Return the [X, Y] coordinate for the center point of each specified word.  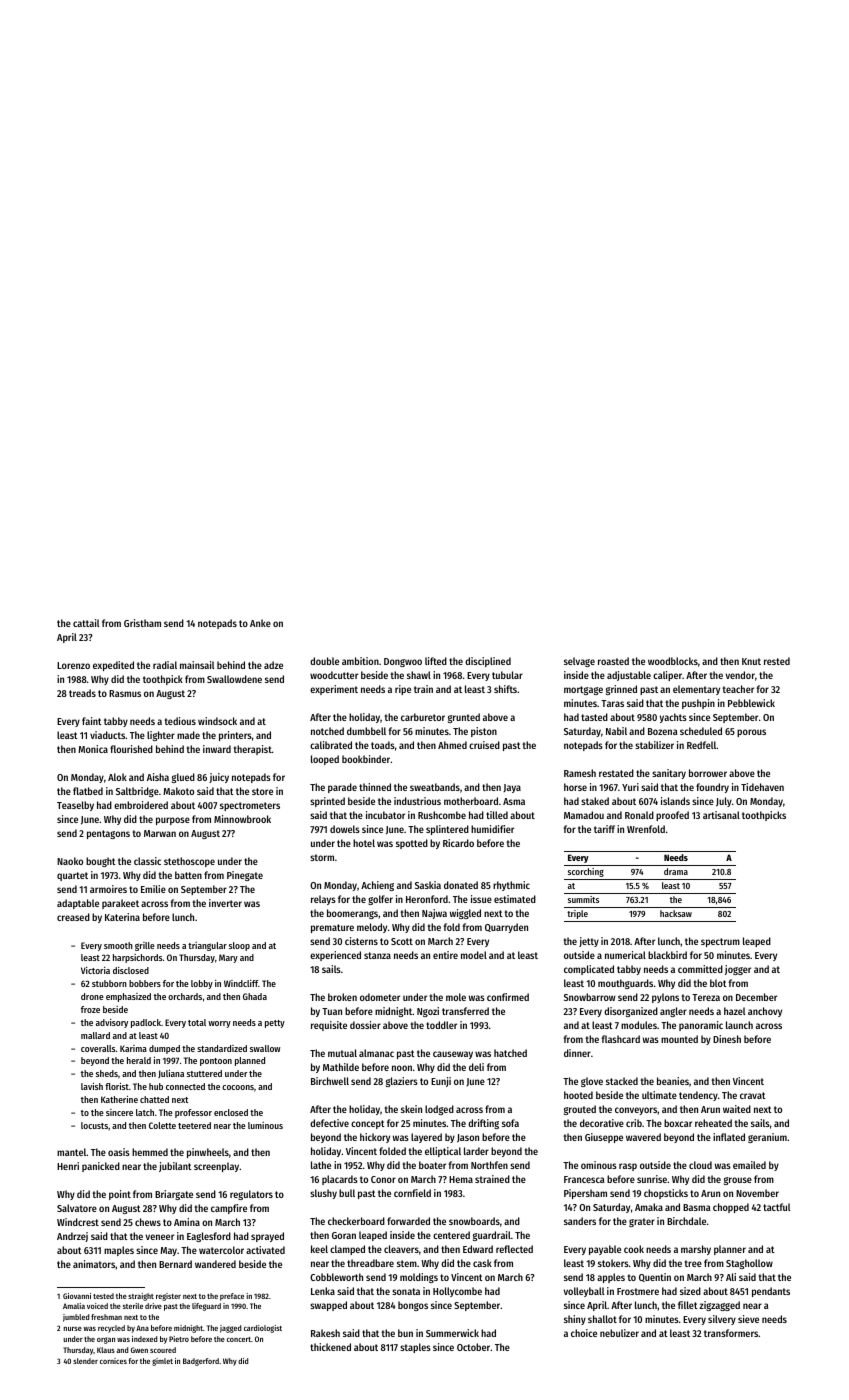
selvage [579, 662]
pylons [665, 998]
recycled [111, 1329]
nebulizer [619, 1333]
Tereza [706, 997]
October [473, 1347]
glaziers [402, 1082]
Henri [68, 1166]
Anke [260, 623]
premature [332, 928]
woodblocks [673, 661]
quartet [72, 876]
